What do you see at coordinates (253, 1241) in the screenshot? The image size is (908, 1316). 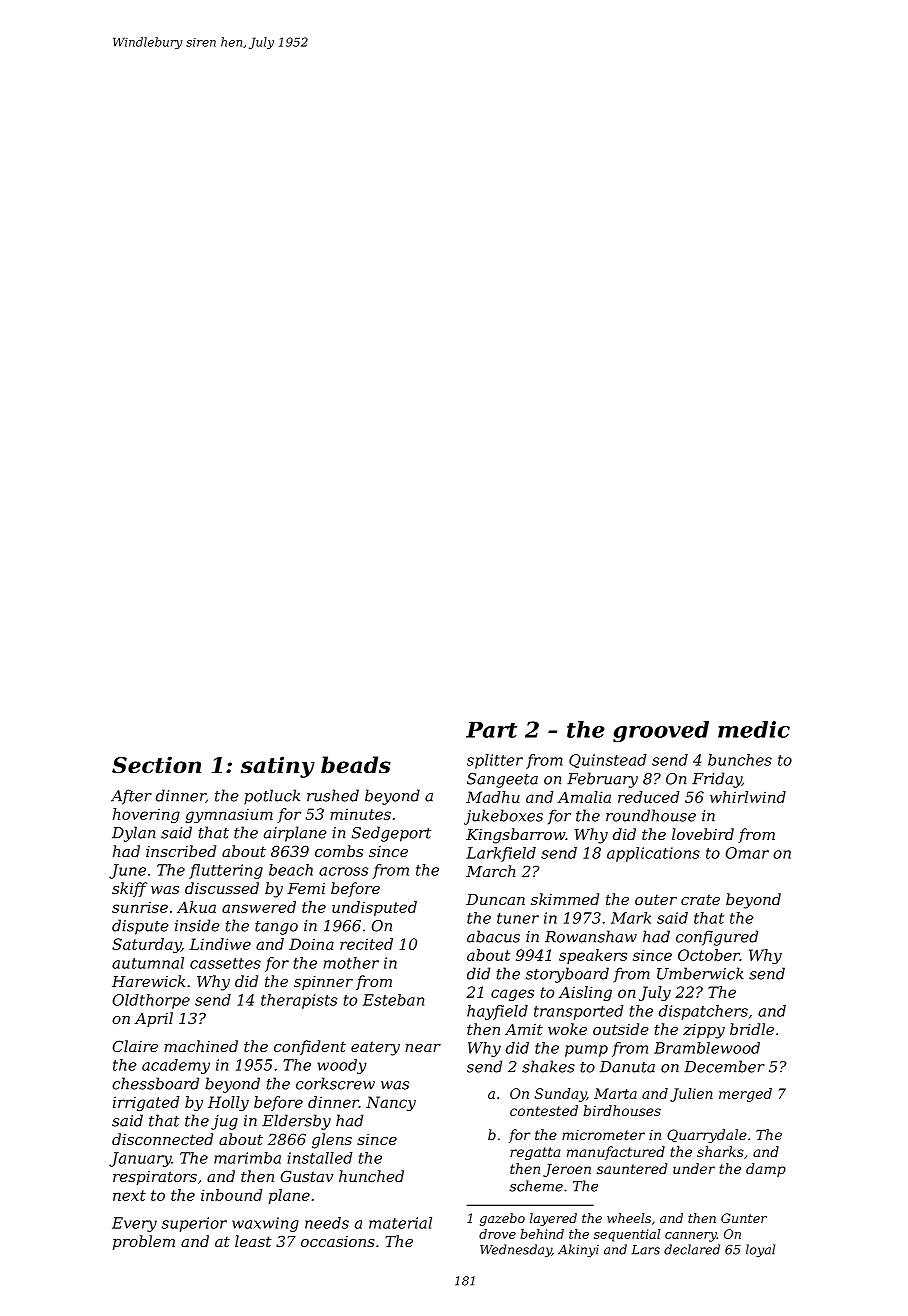 I see `least` at bounding box center [253, 1241].
